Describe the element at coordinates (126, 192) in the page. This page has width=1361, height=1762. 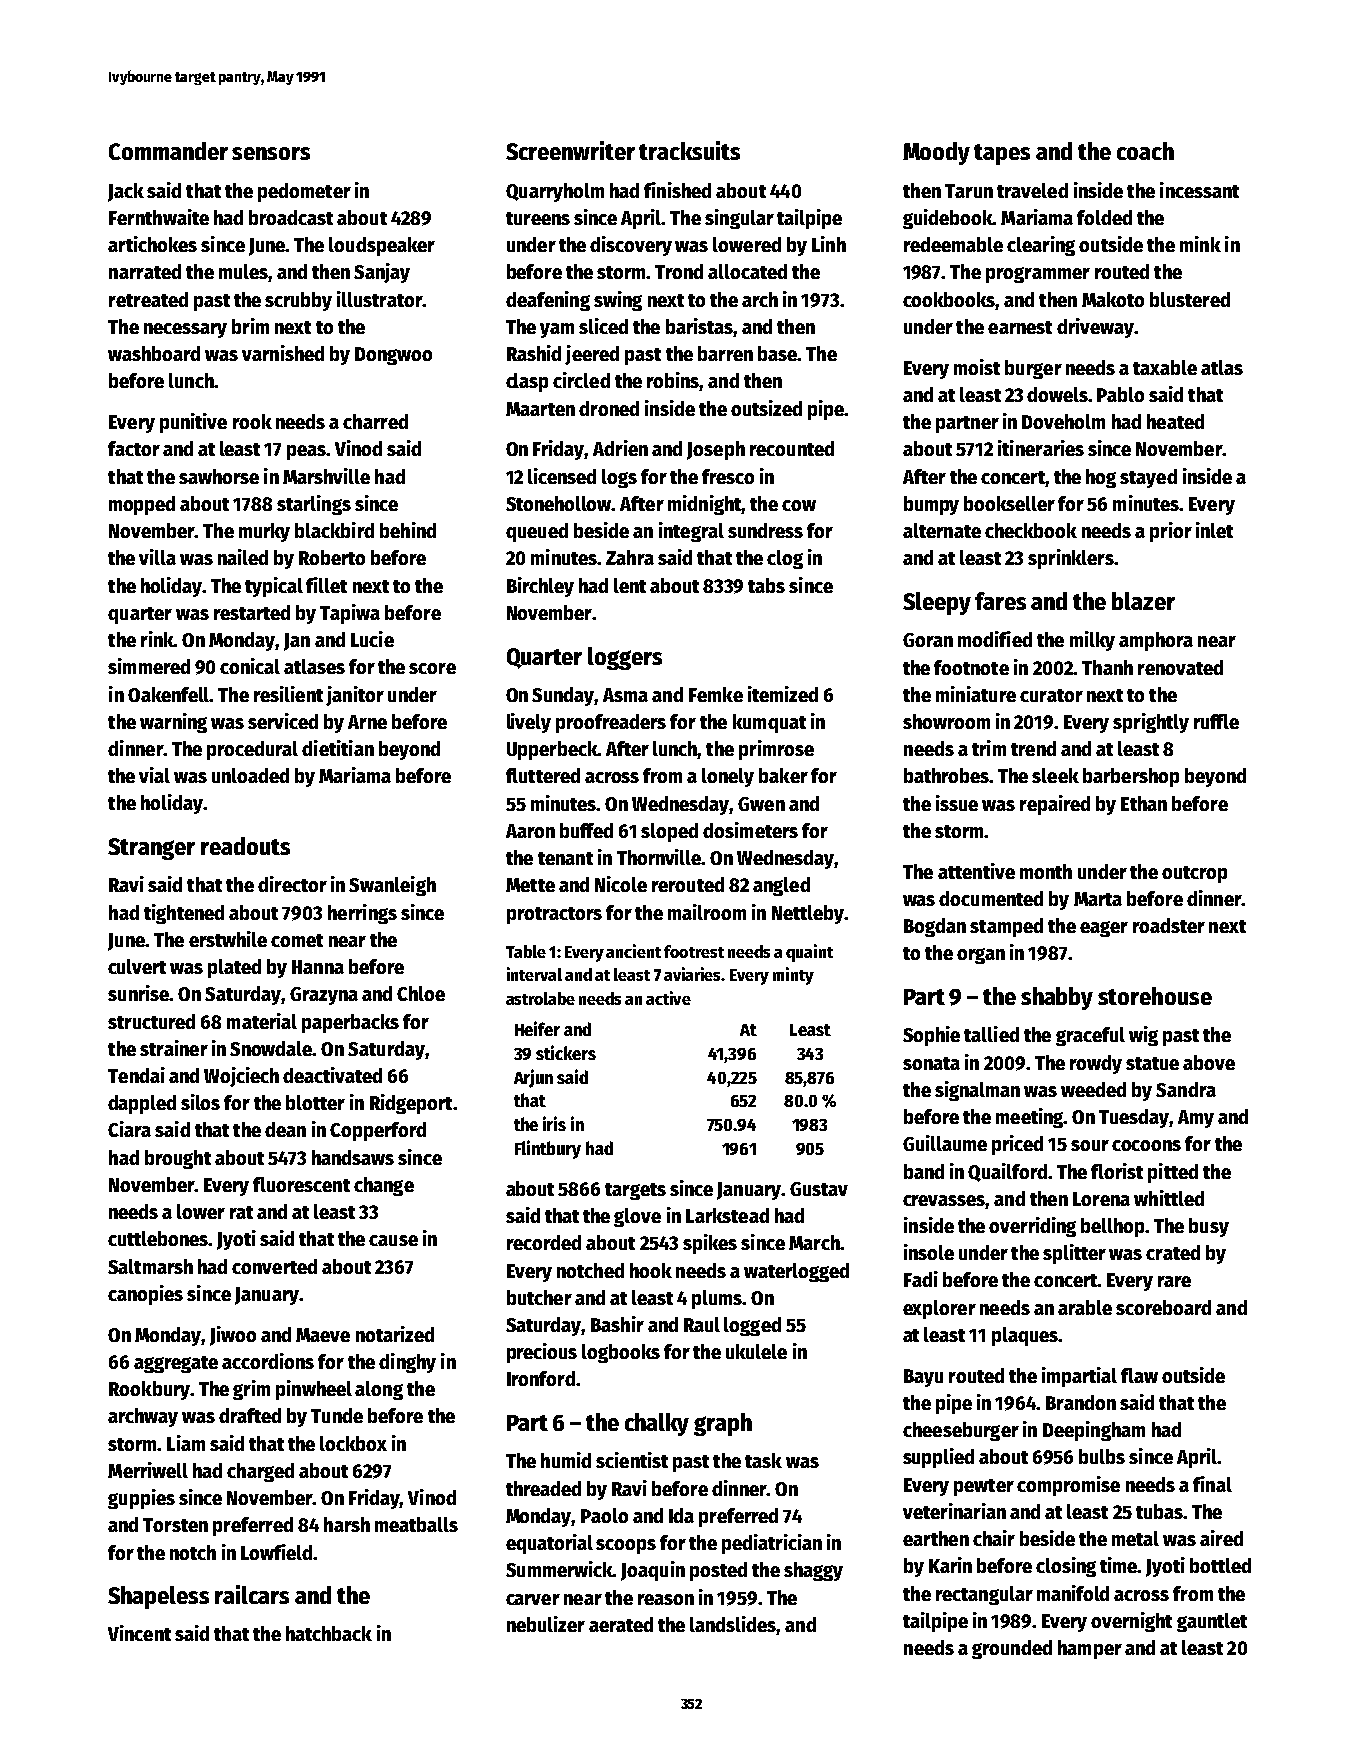
I see `Jack` at that location.
